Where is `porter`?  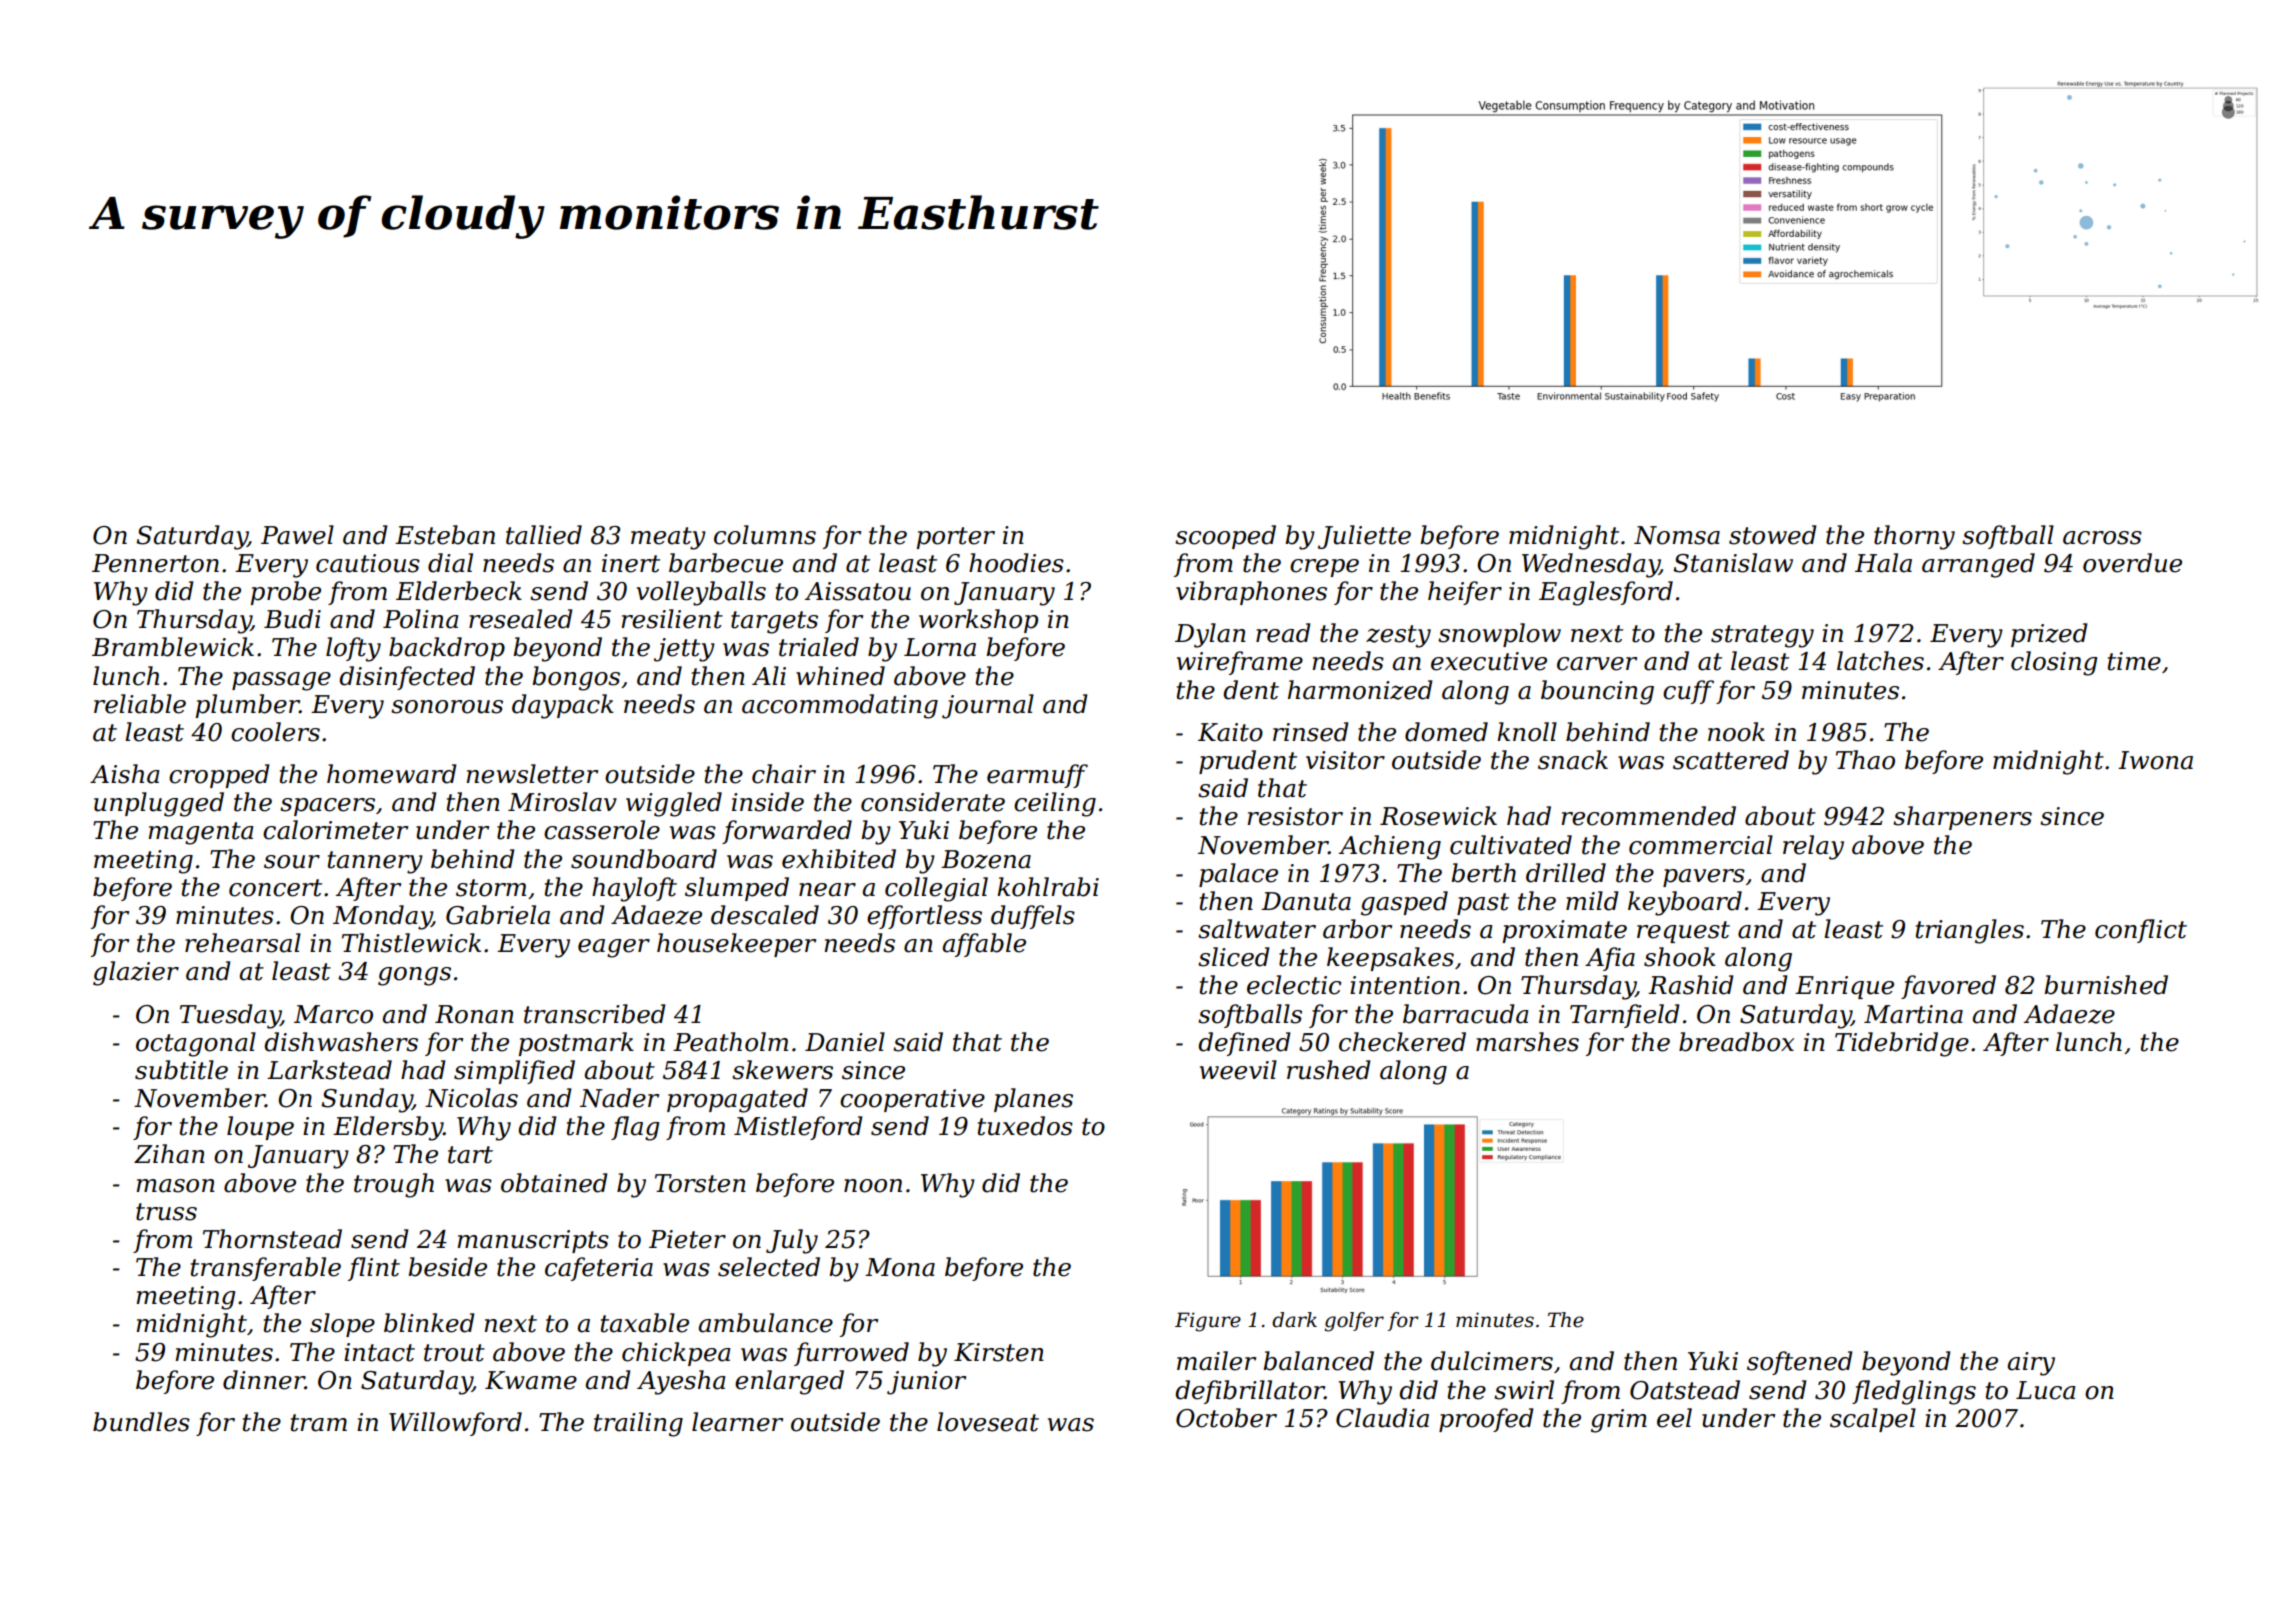
porter is located at coordinates (955, 538).
